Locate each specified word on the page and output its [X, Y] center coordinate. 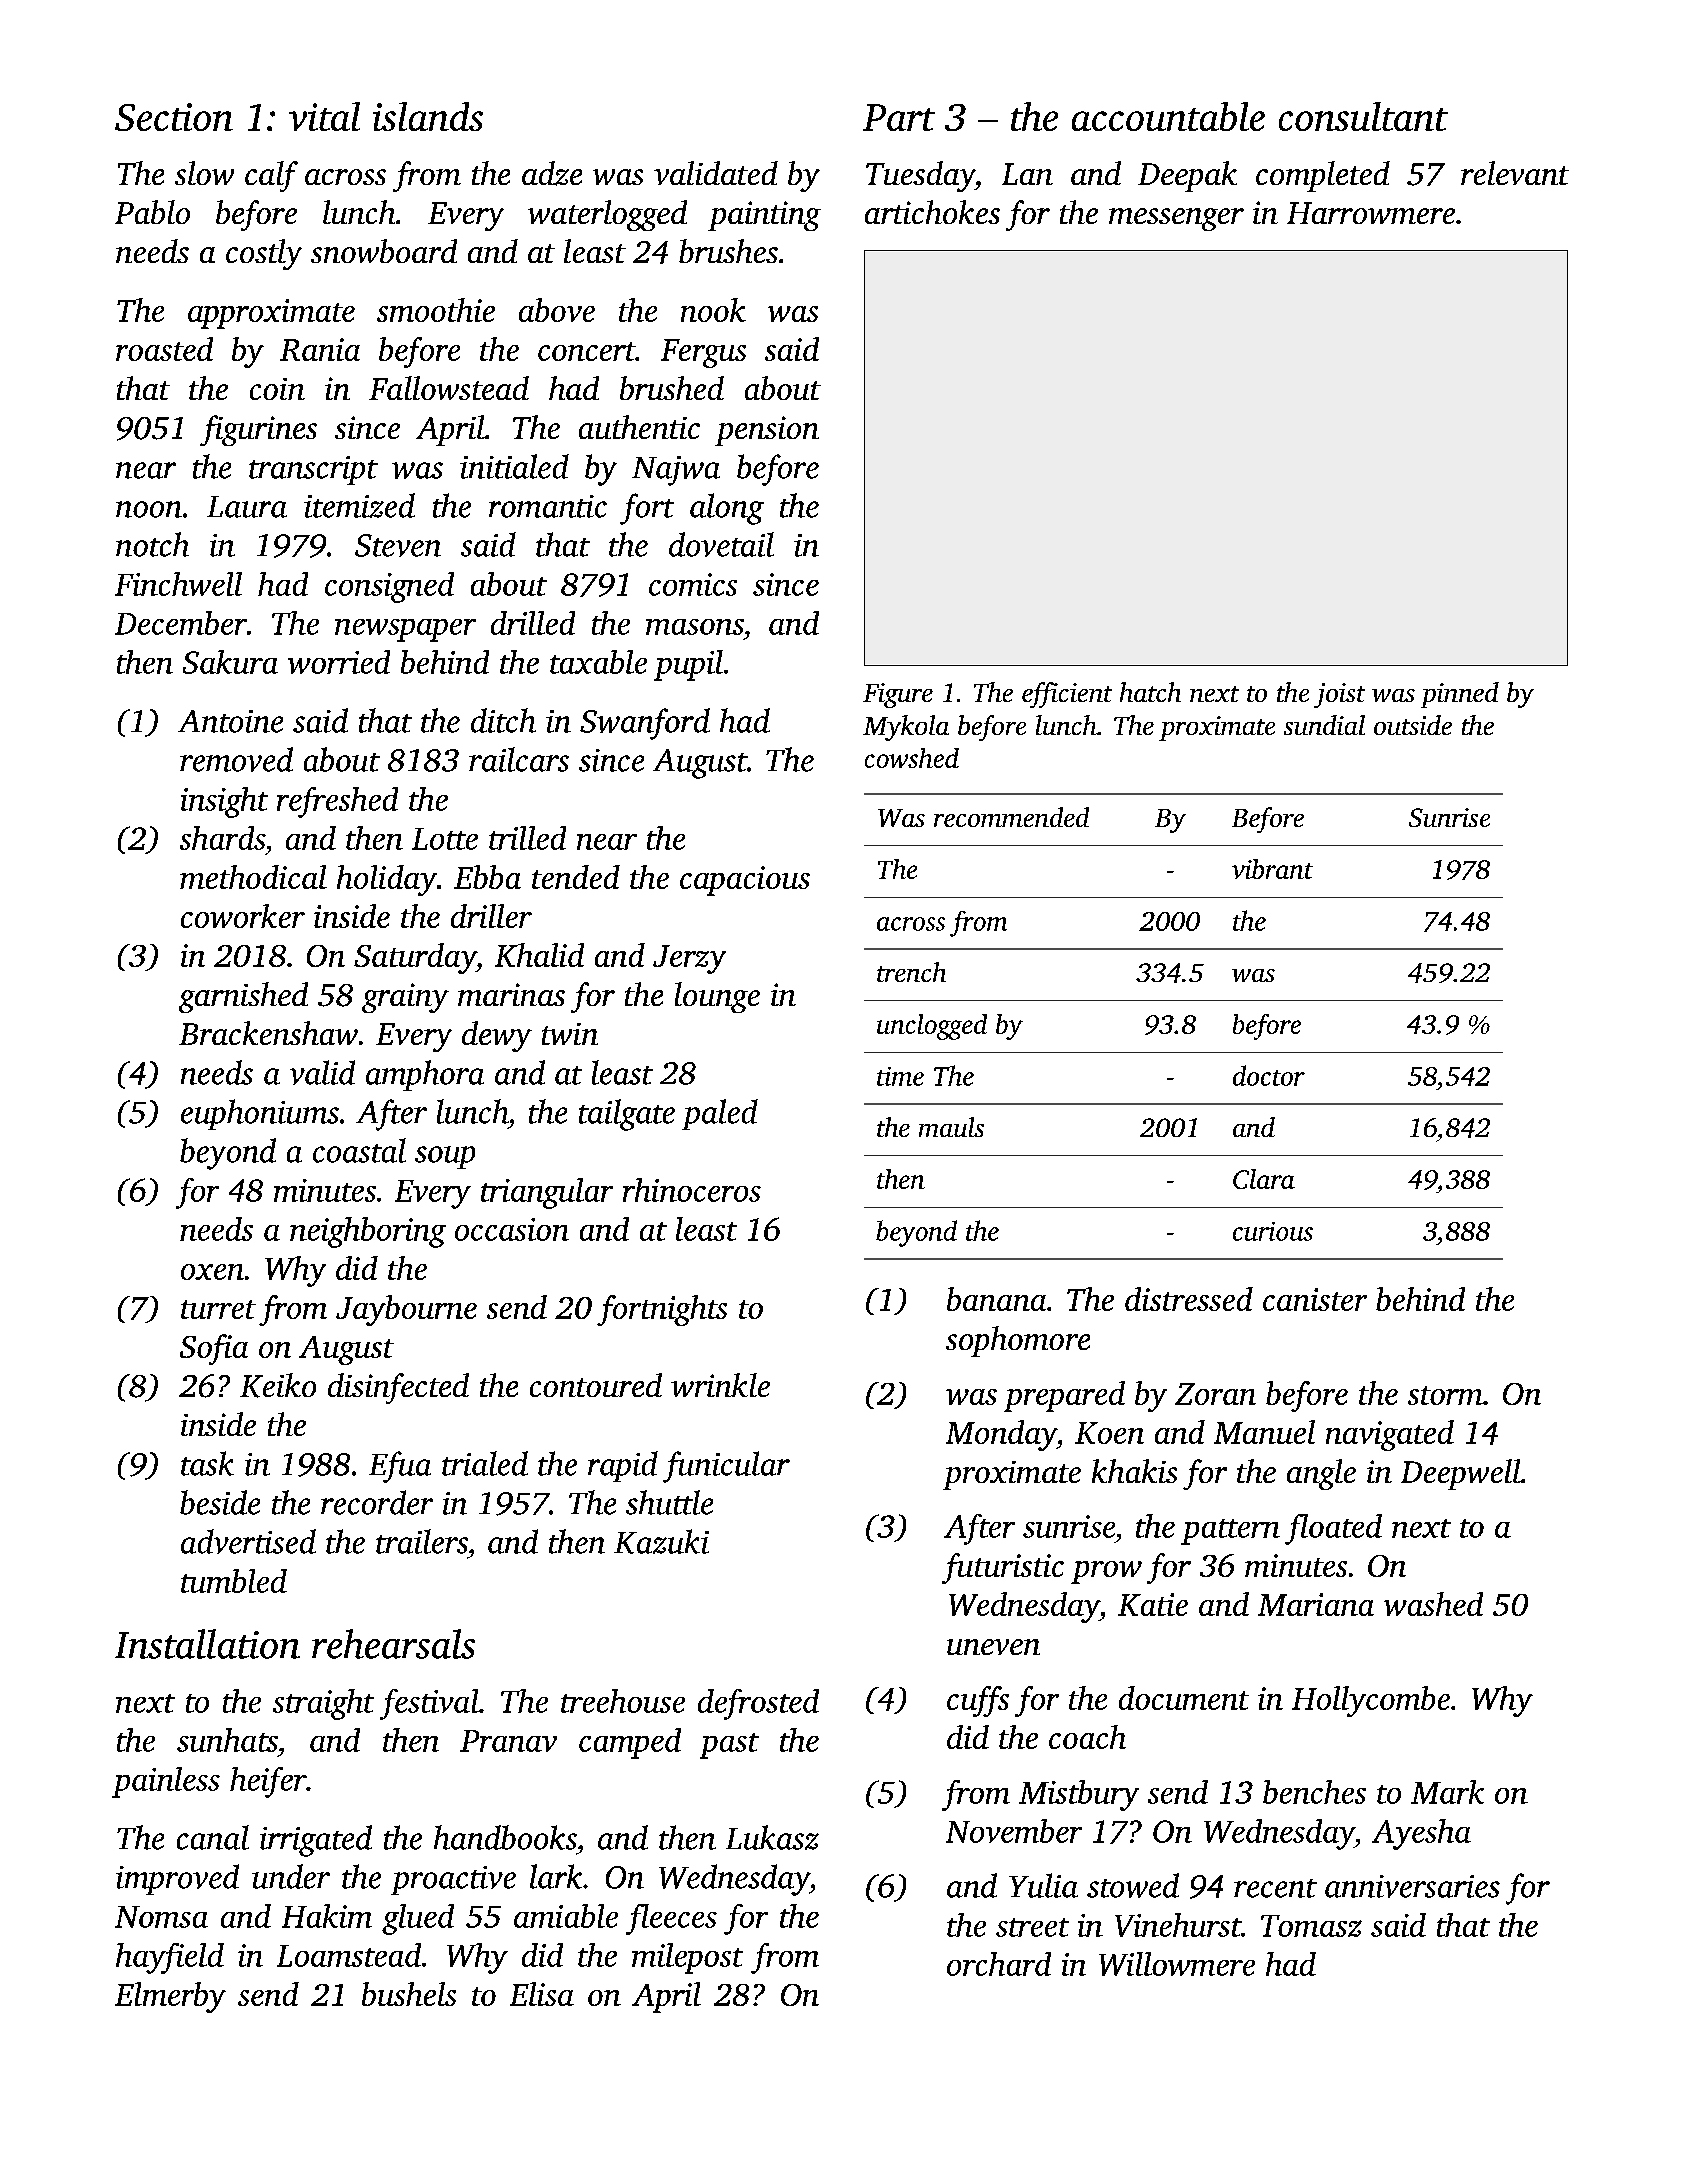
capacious [745, 881]
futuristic [1003, 1568]
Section [174, 117]
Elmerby [170, 1997]
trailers [422, 1541]
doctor [1269, 1075]
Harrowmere [1371, 213]
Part [899, 117]
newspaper [405, 630]
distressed [1189, 1299]
